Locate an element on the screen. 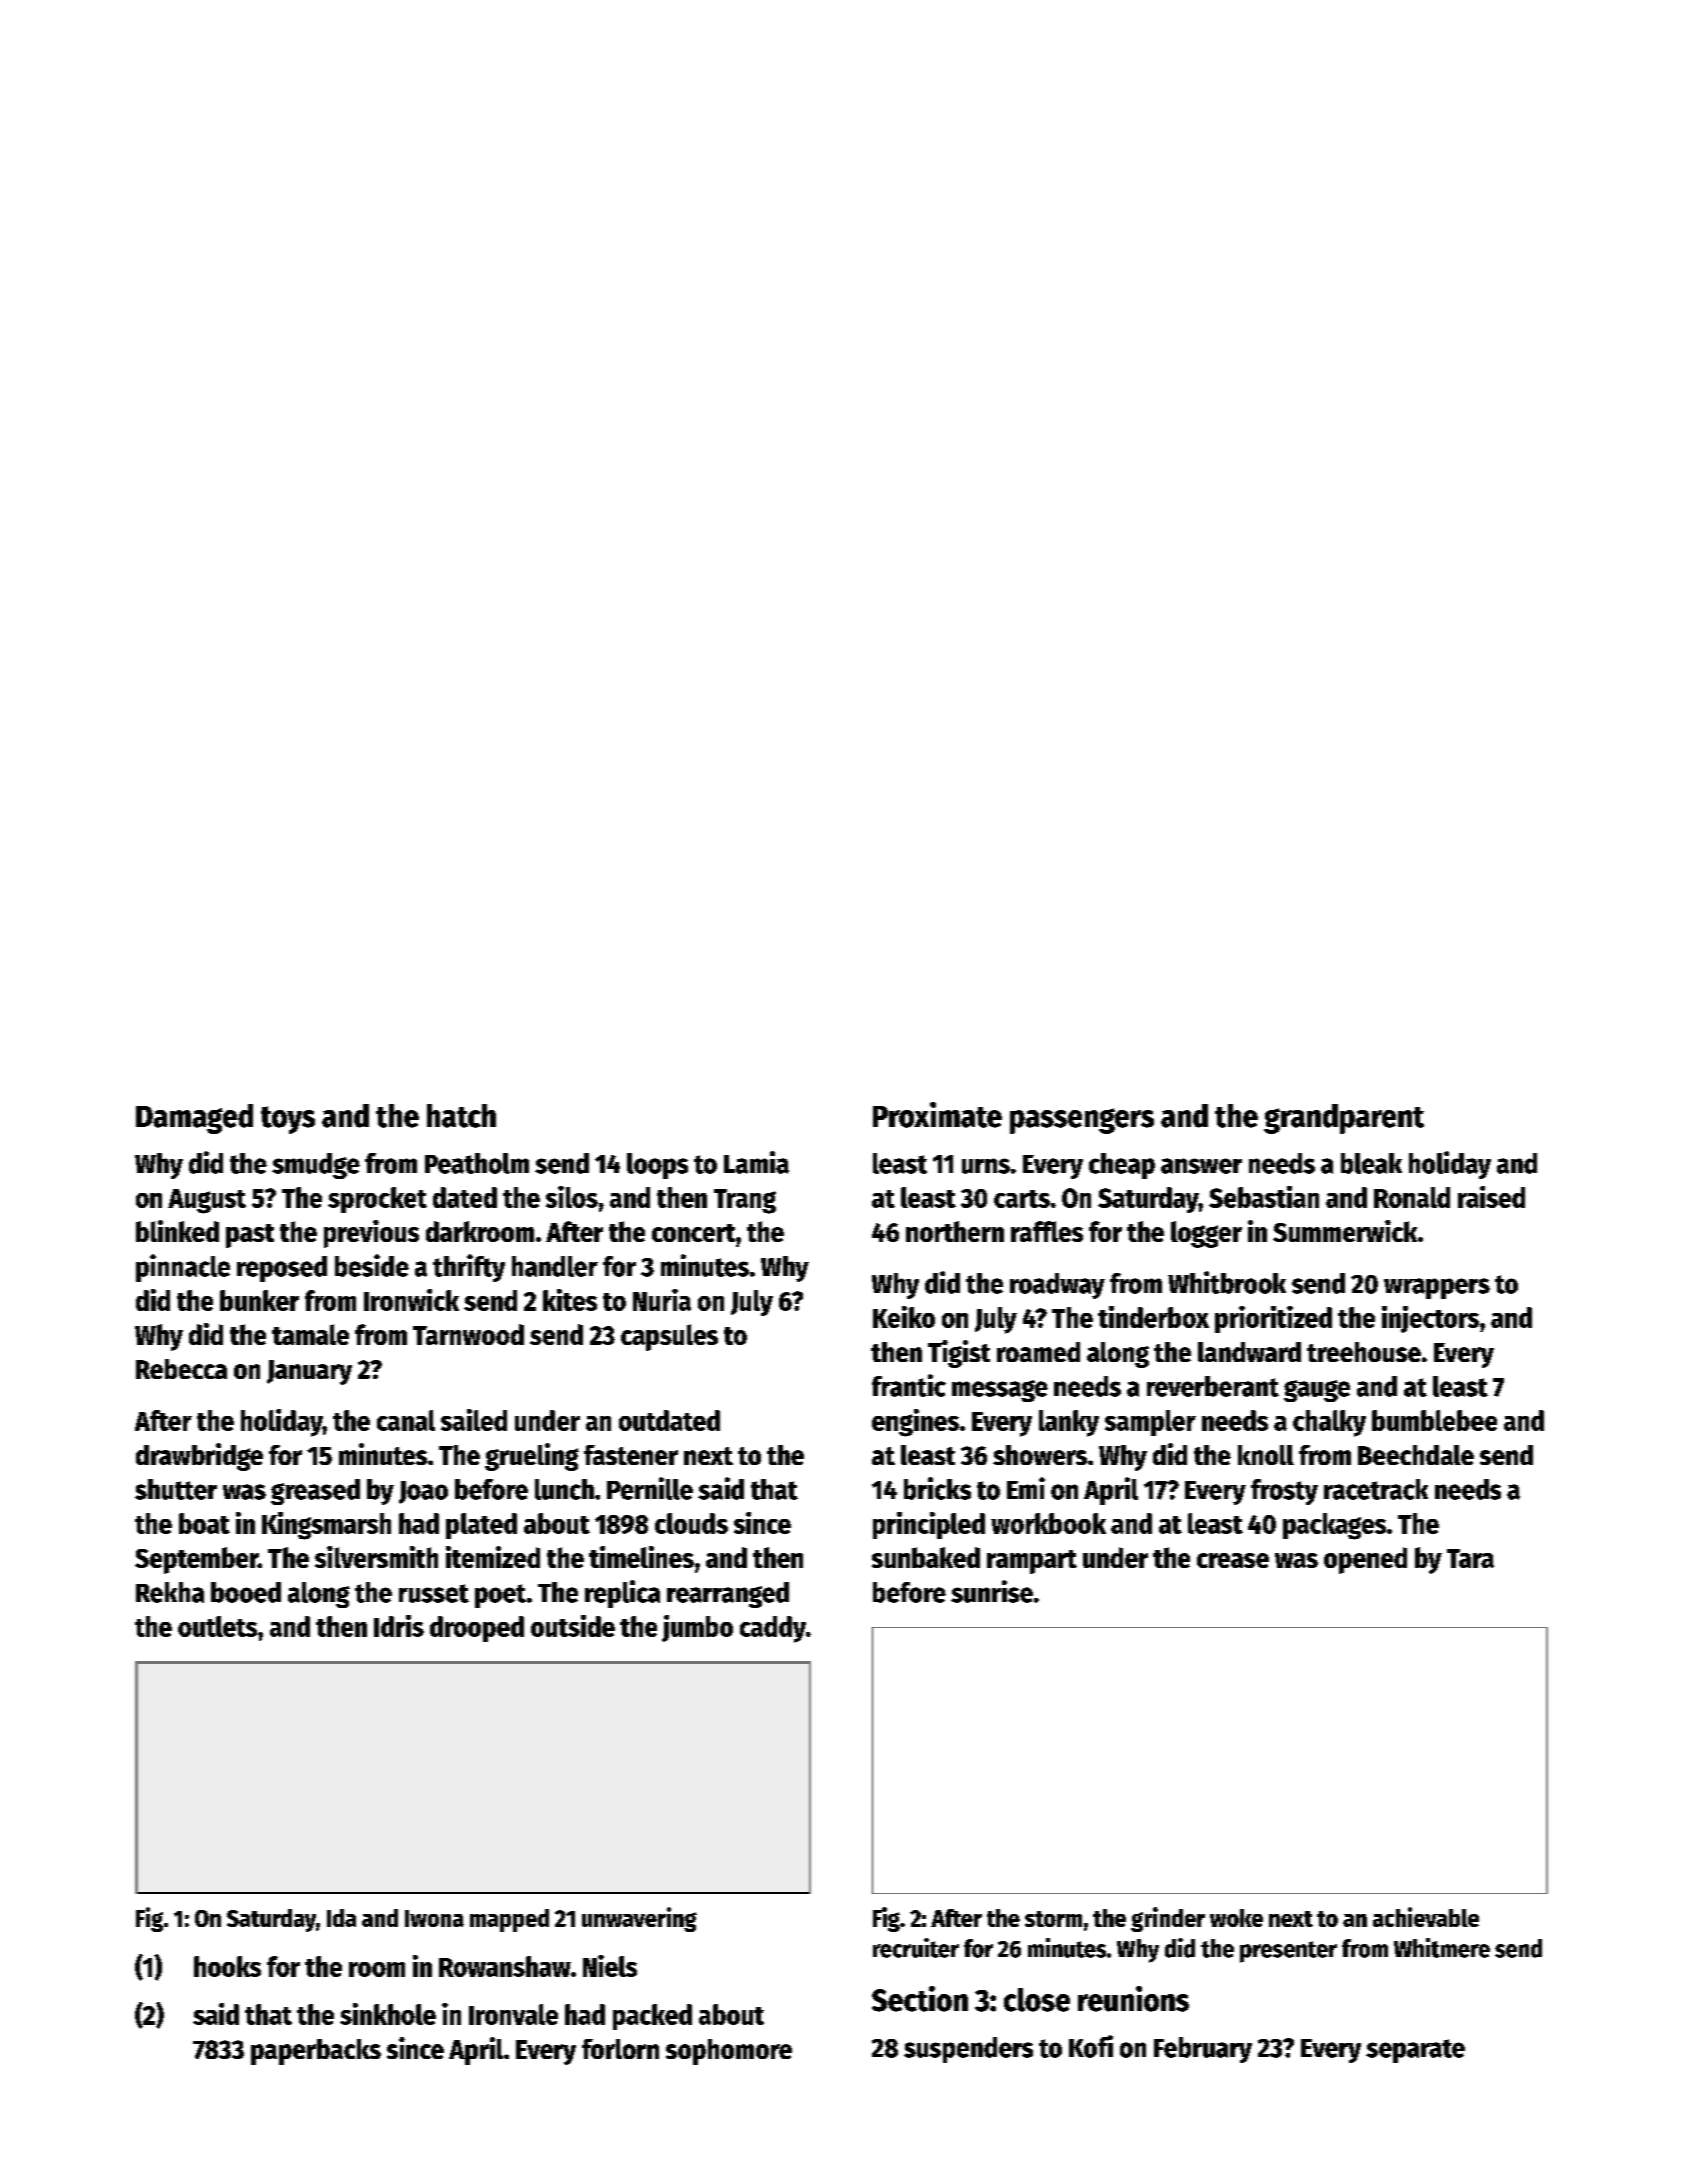 This screenshot has height=2178, width=1683. drooped is located at coordinates (477, 1629).
